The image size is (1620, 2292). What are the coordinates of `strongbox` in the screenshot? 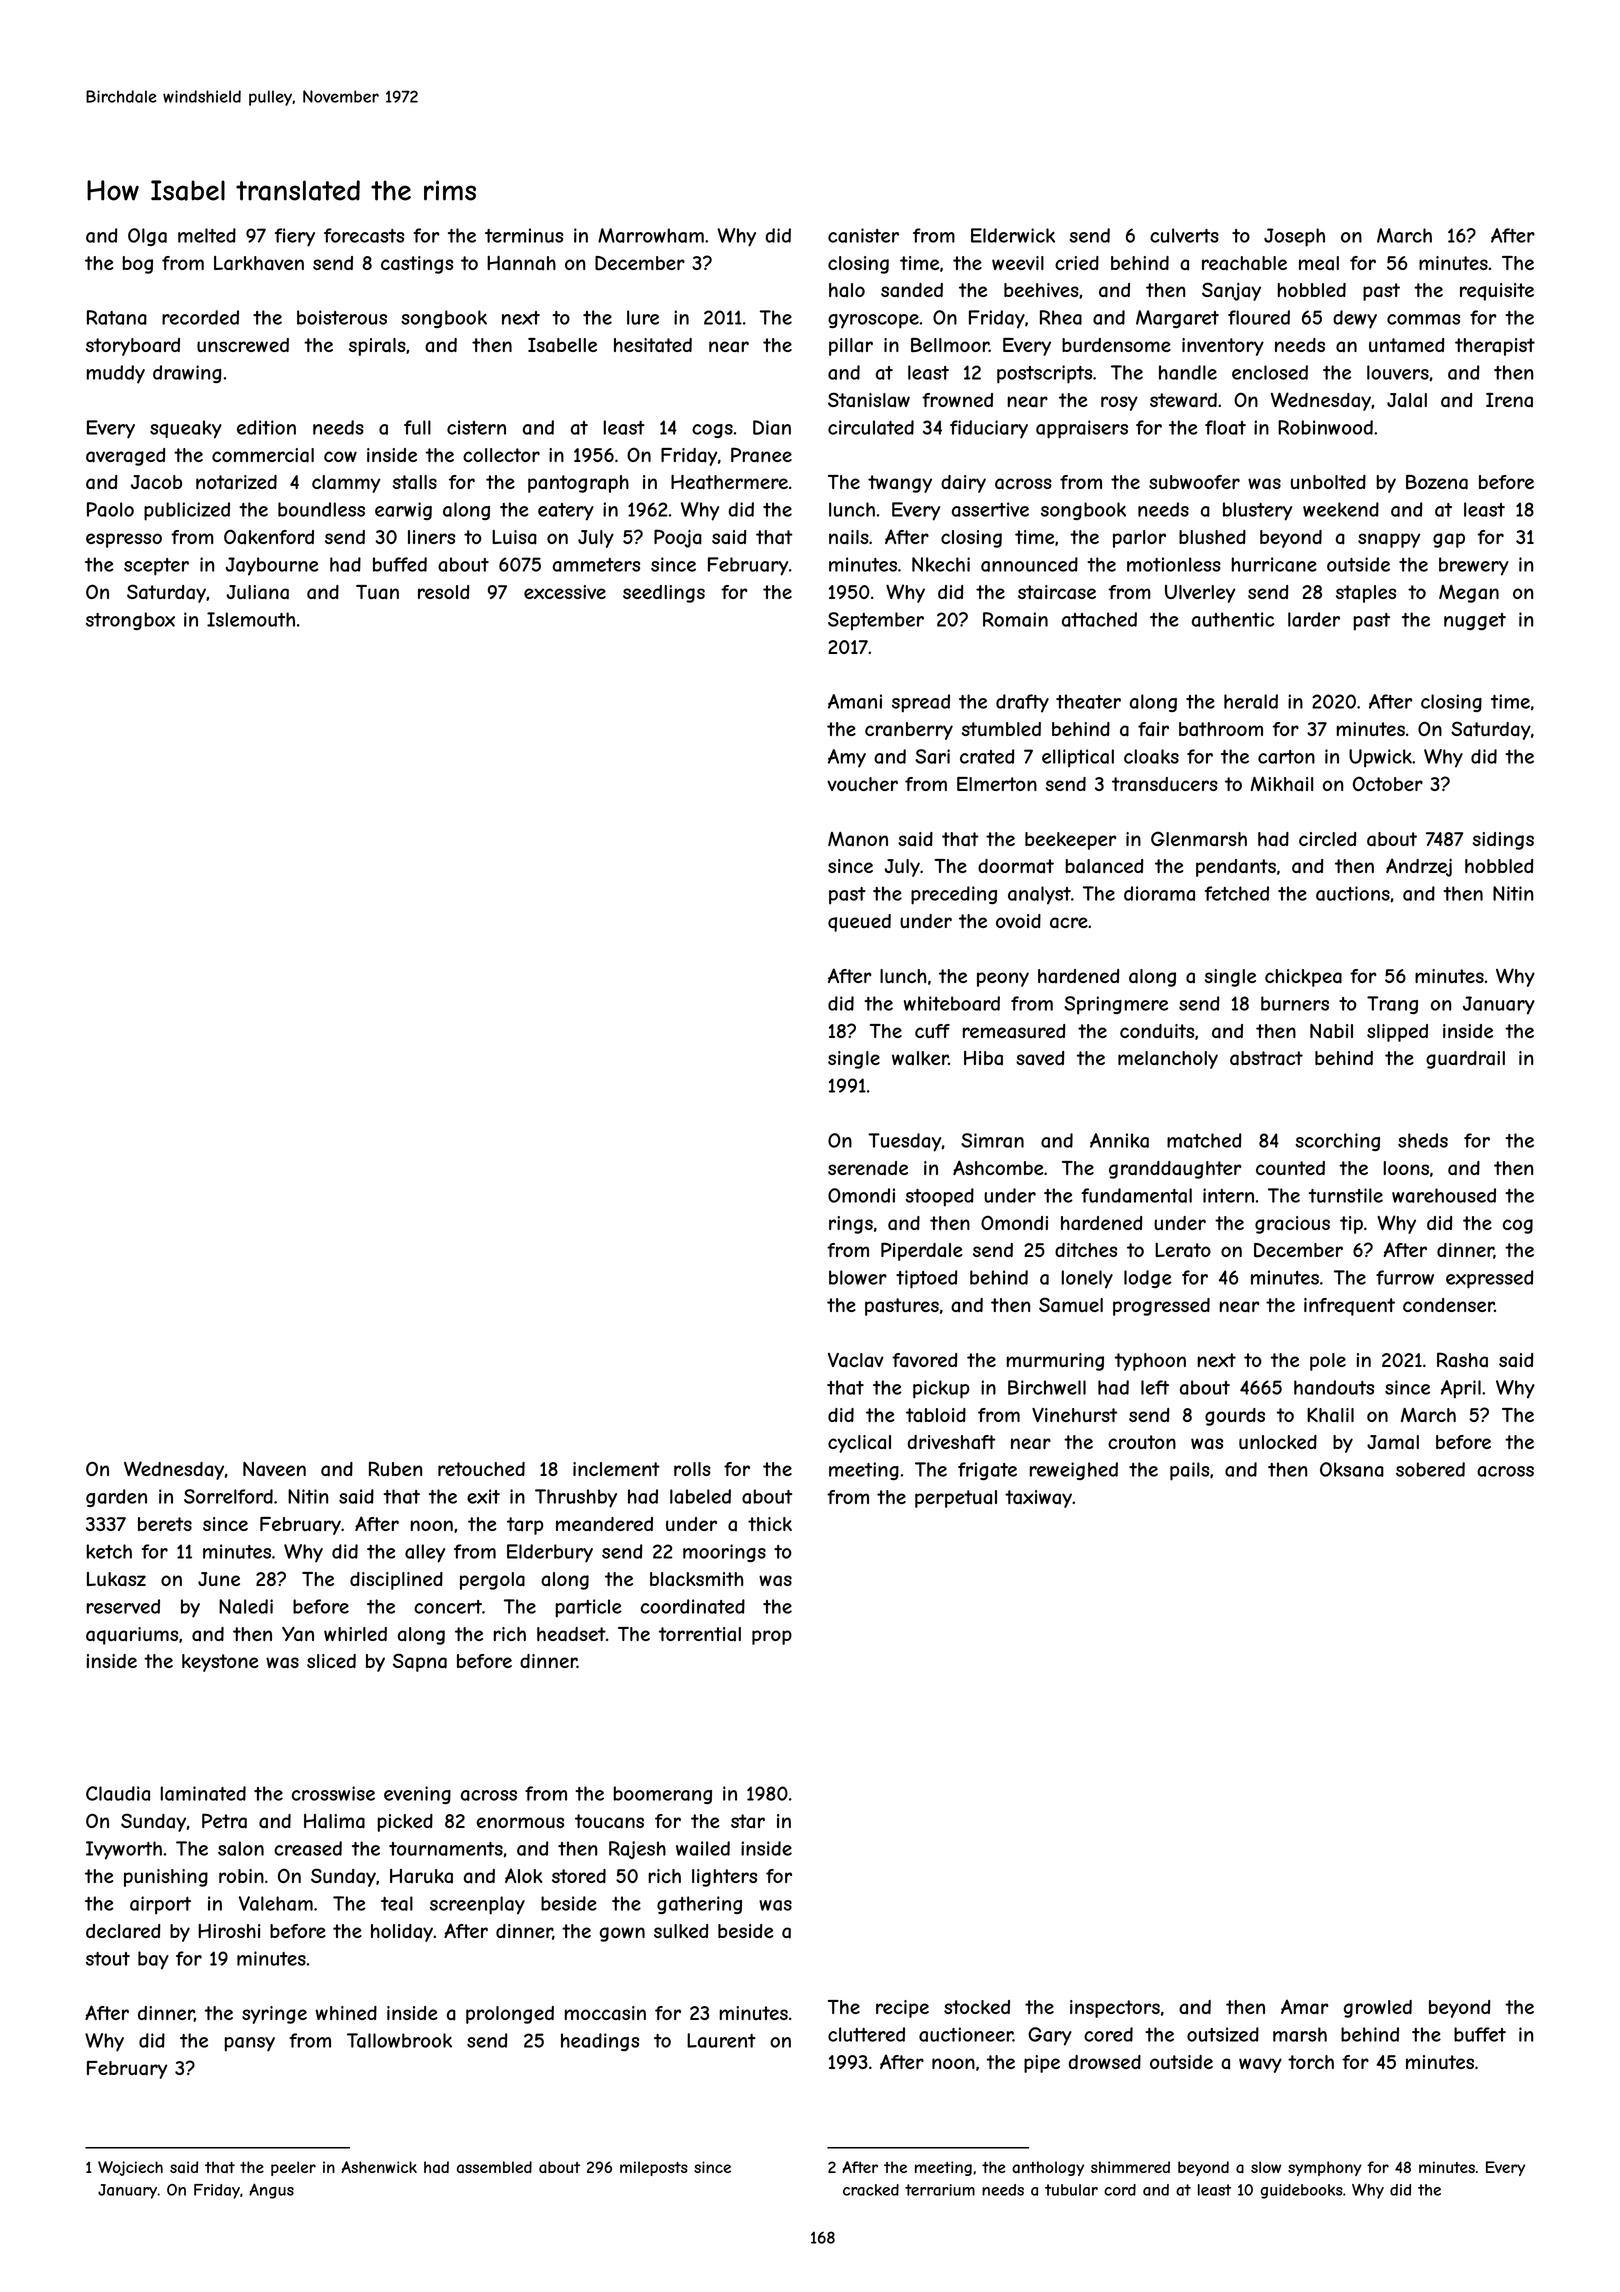 It's located at (130, 621).
